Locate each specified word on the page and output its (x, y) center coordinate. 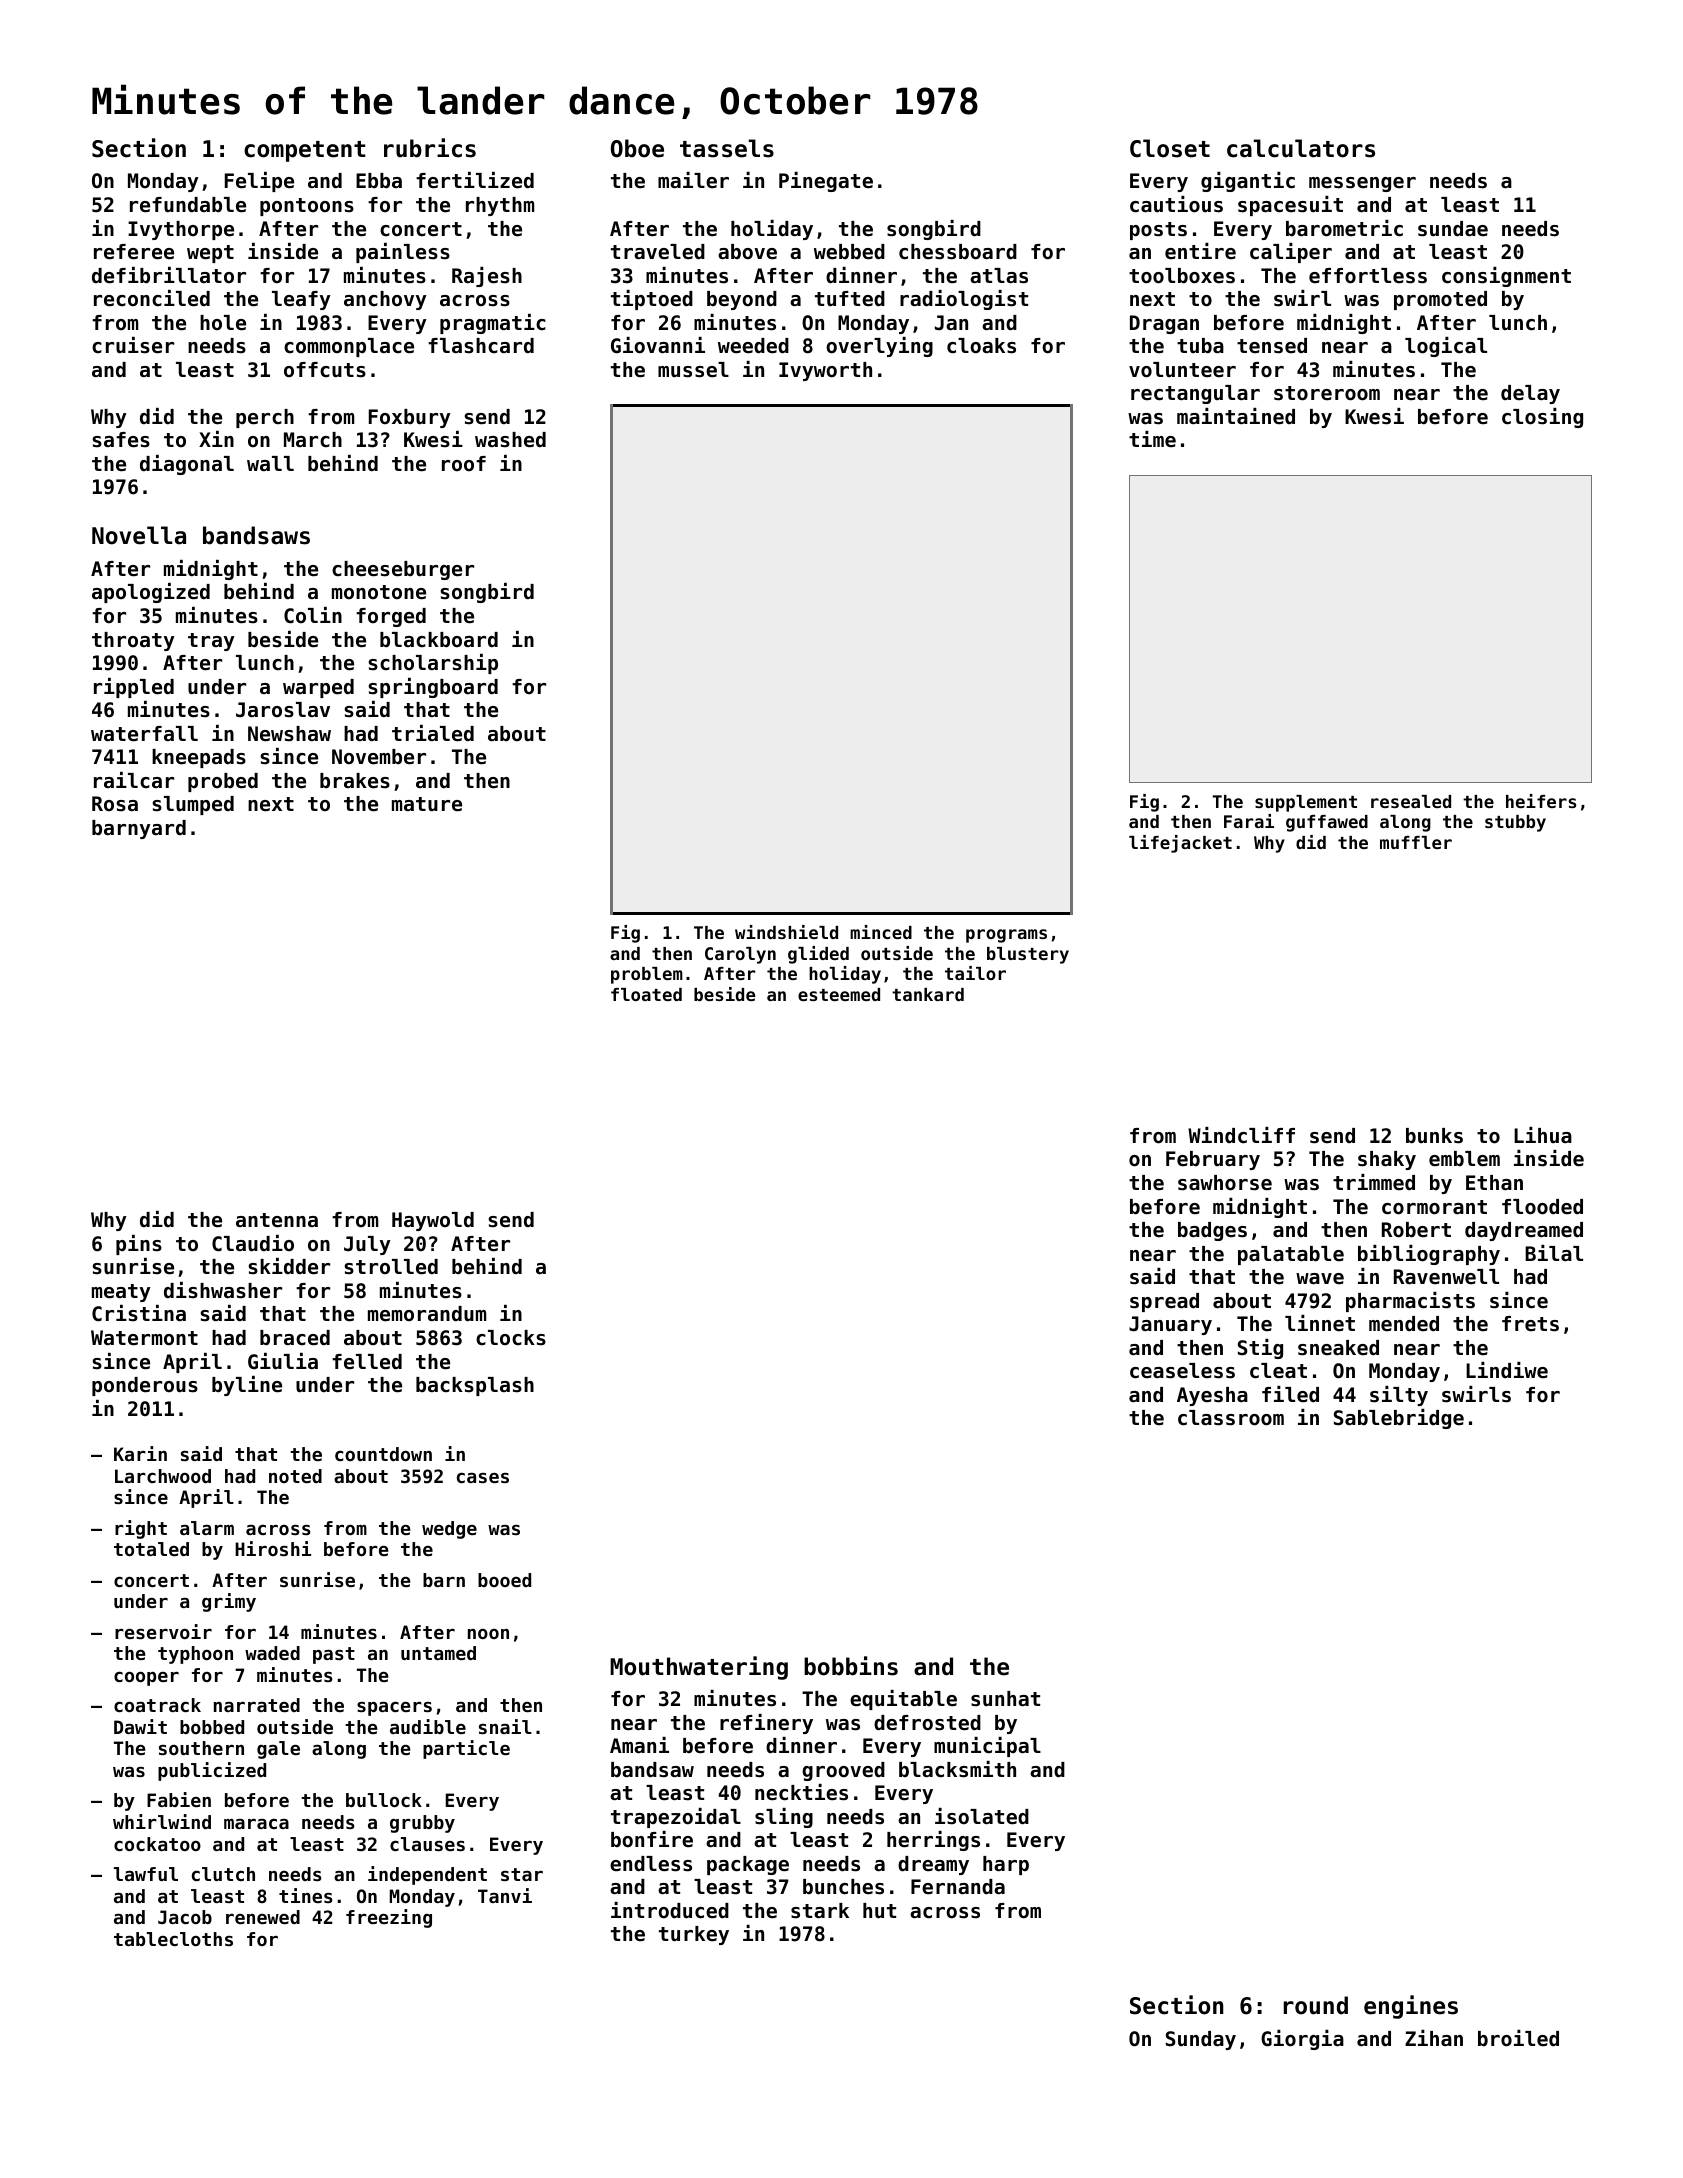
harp (1006, 1865)
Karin (140, 1453)
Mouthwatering (699, 1668)
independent (427, 1875)
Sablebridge (1399, 1419)
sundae (1453, 229)
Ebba (379, 180)
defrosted (927, 1723)
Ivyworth (825, 371)
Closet (1170, 148)
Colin (313, 615)
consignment (1506, 277)
